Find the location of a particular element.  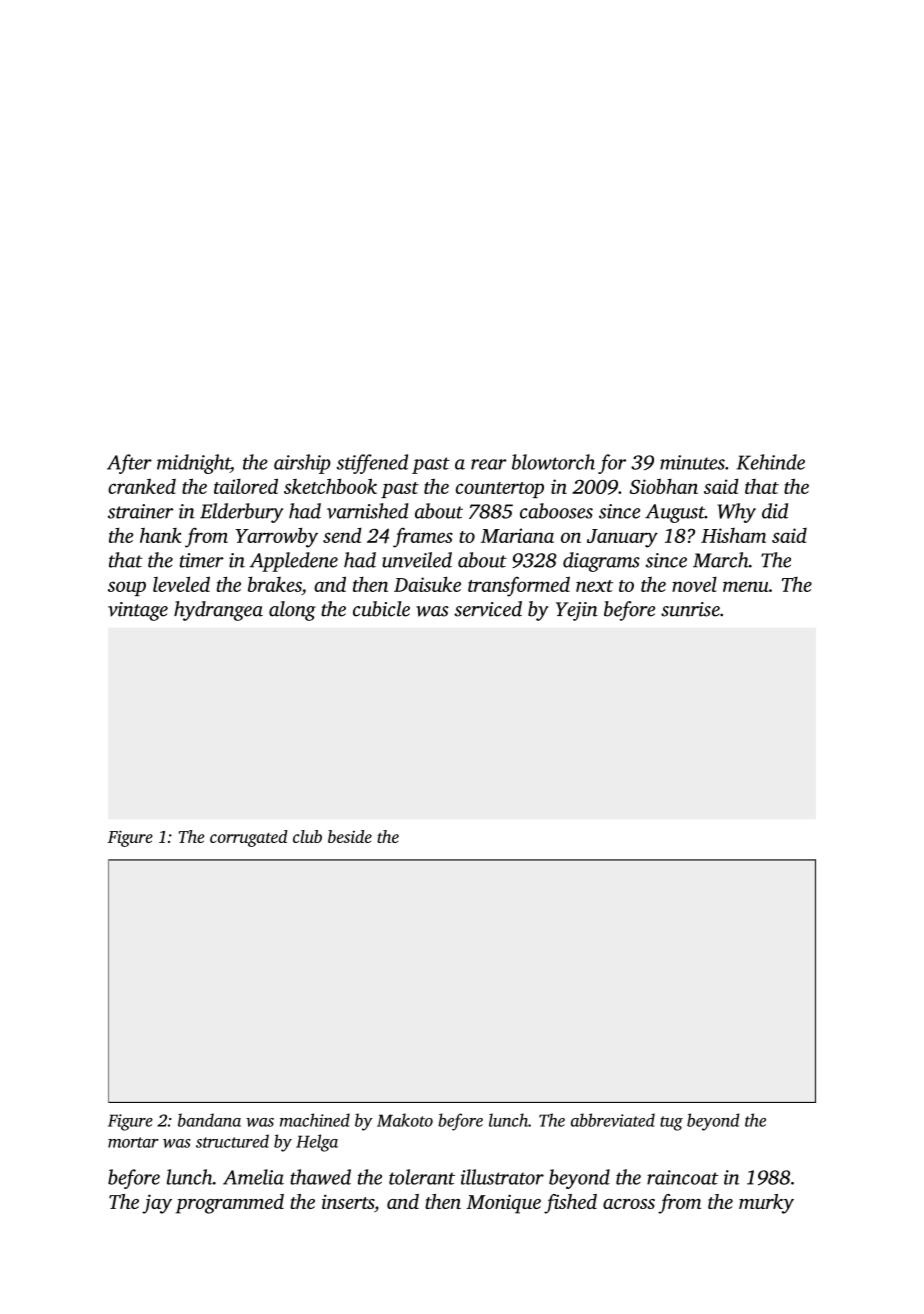

hydrangea is located at coordinates (218, 611).
